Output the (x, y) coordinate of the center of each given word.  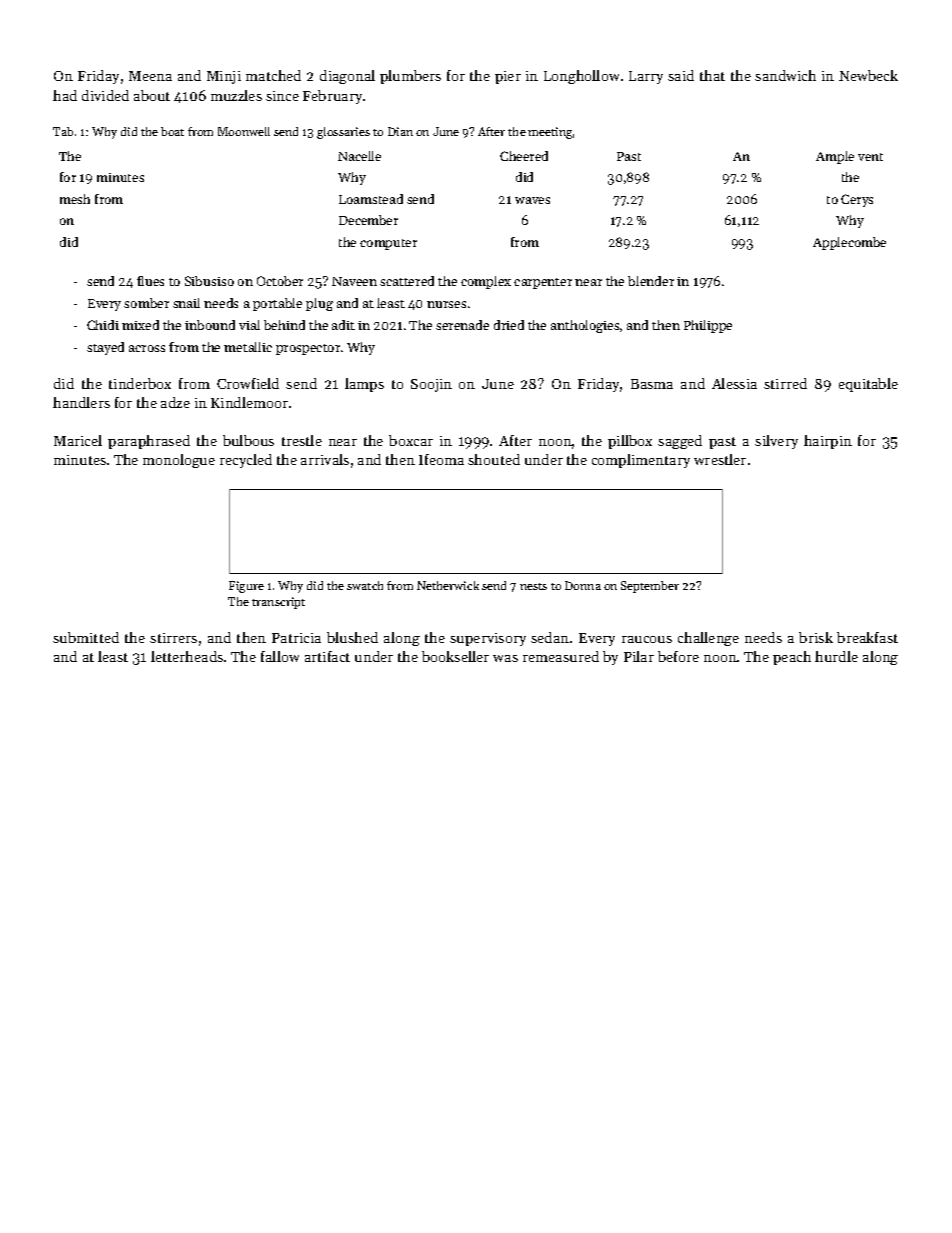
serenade (462, 325)
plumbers (410, 77)
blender (651, 281)
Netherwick (448, 585)
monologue (179, 461)
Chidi (103, 325)
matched (273, 75)
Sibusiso (209, 281)
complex (486, 282)
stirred (785, 383)
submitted (86, 637)
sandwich (785, 75)
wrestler (720, 459)
